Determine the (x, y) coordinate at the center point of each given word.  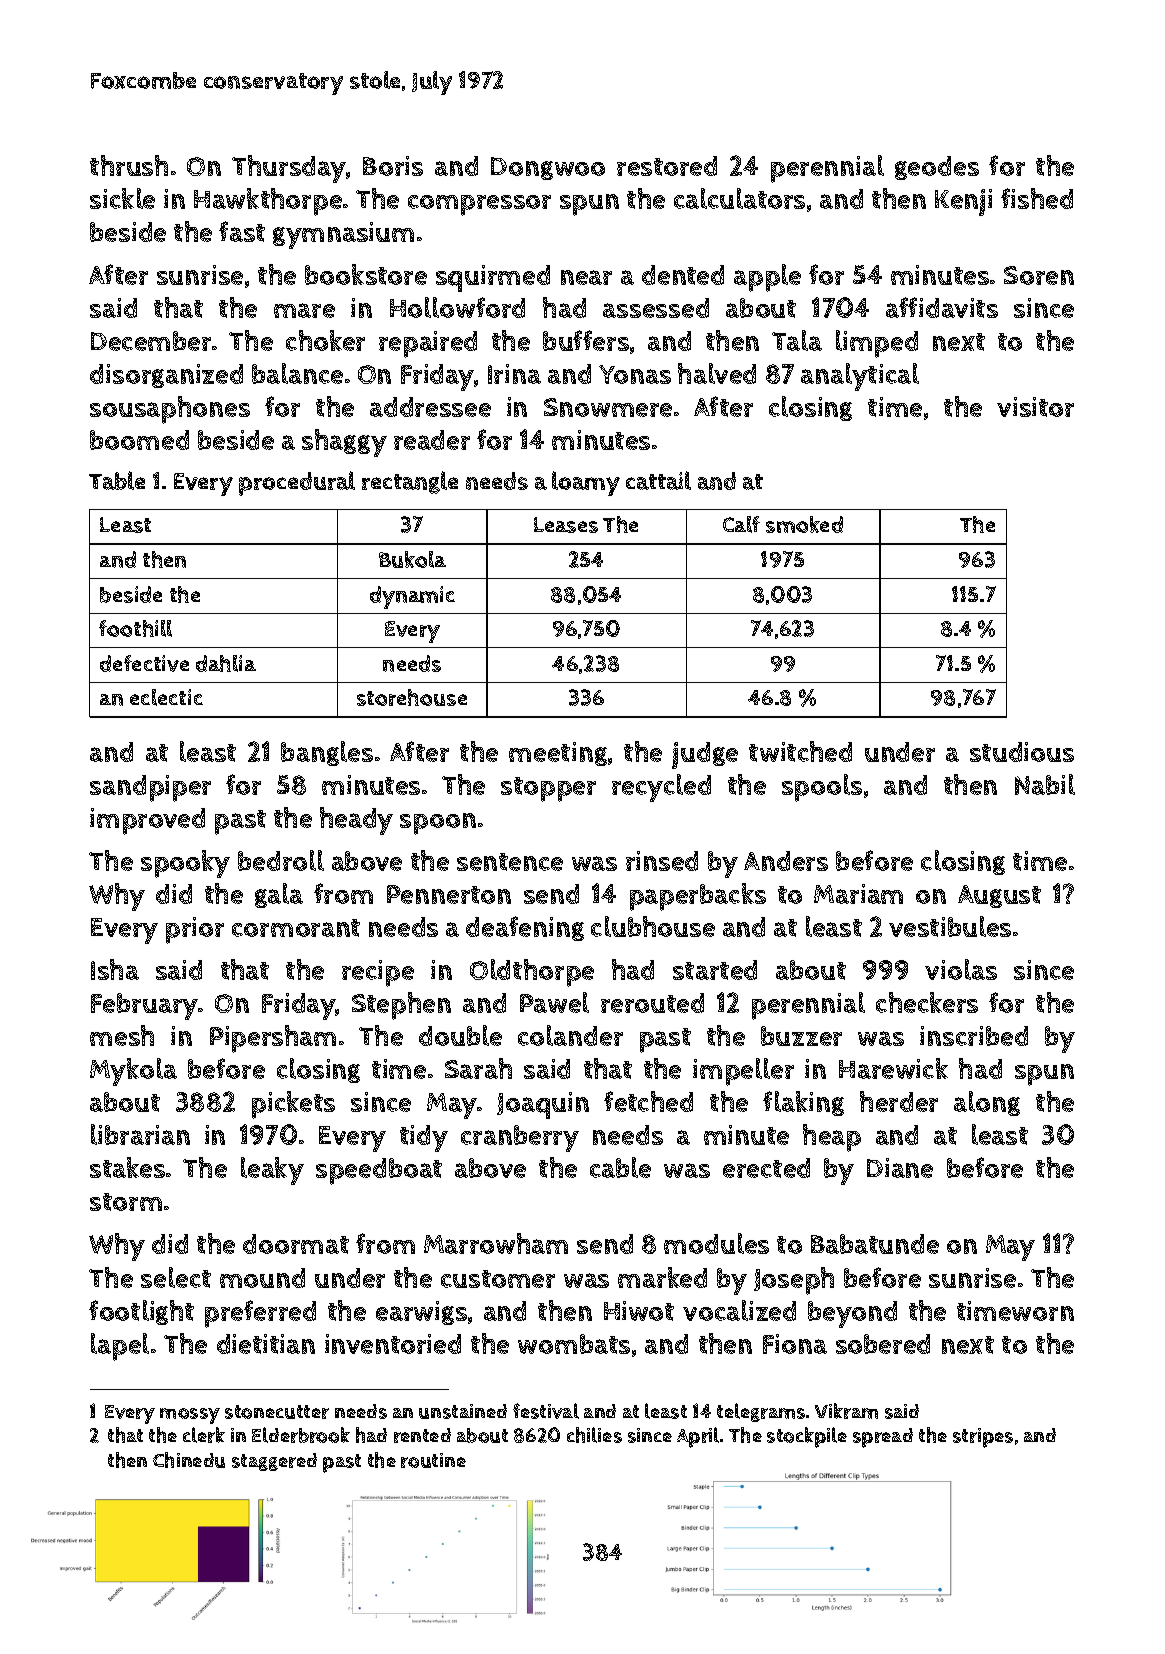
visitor (1035, 407)
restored (667, 166)
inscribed (974, 1036)
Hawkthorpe (268, 202)
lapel (120, 1347)
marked (662, 1277)
